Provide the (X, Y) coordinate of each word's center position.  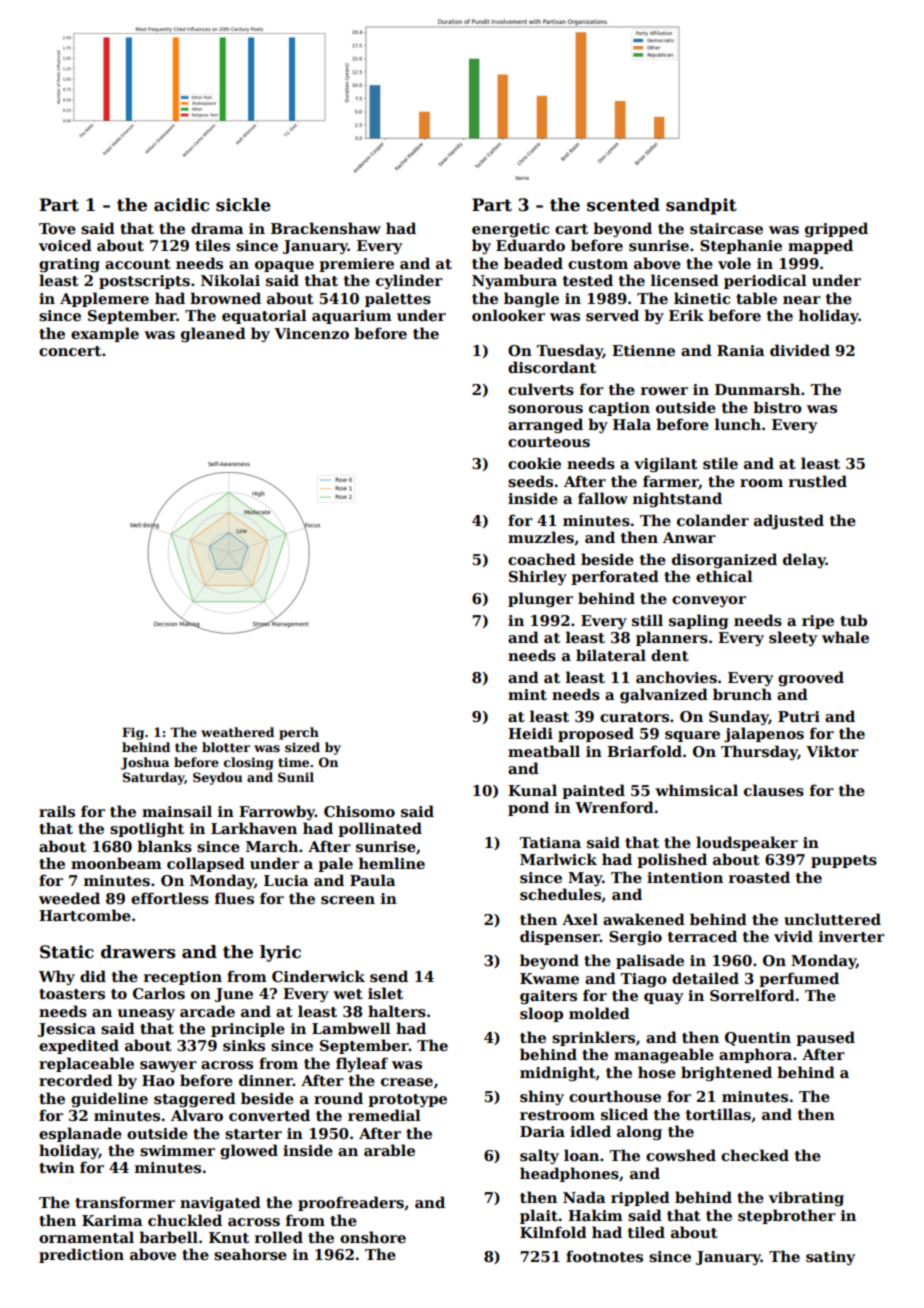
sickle (243, 205)
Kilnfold (553, 1232)
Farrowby (277, 812)
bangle (531, 299)
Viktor (832, 751)
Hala (632, 424)
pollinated (380, 829)
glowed (249, 1151)
